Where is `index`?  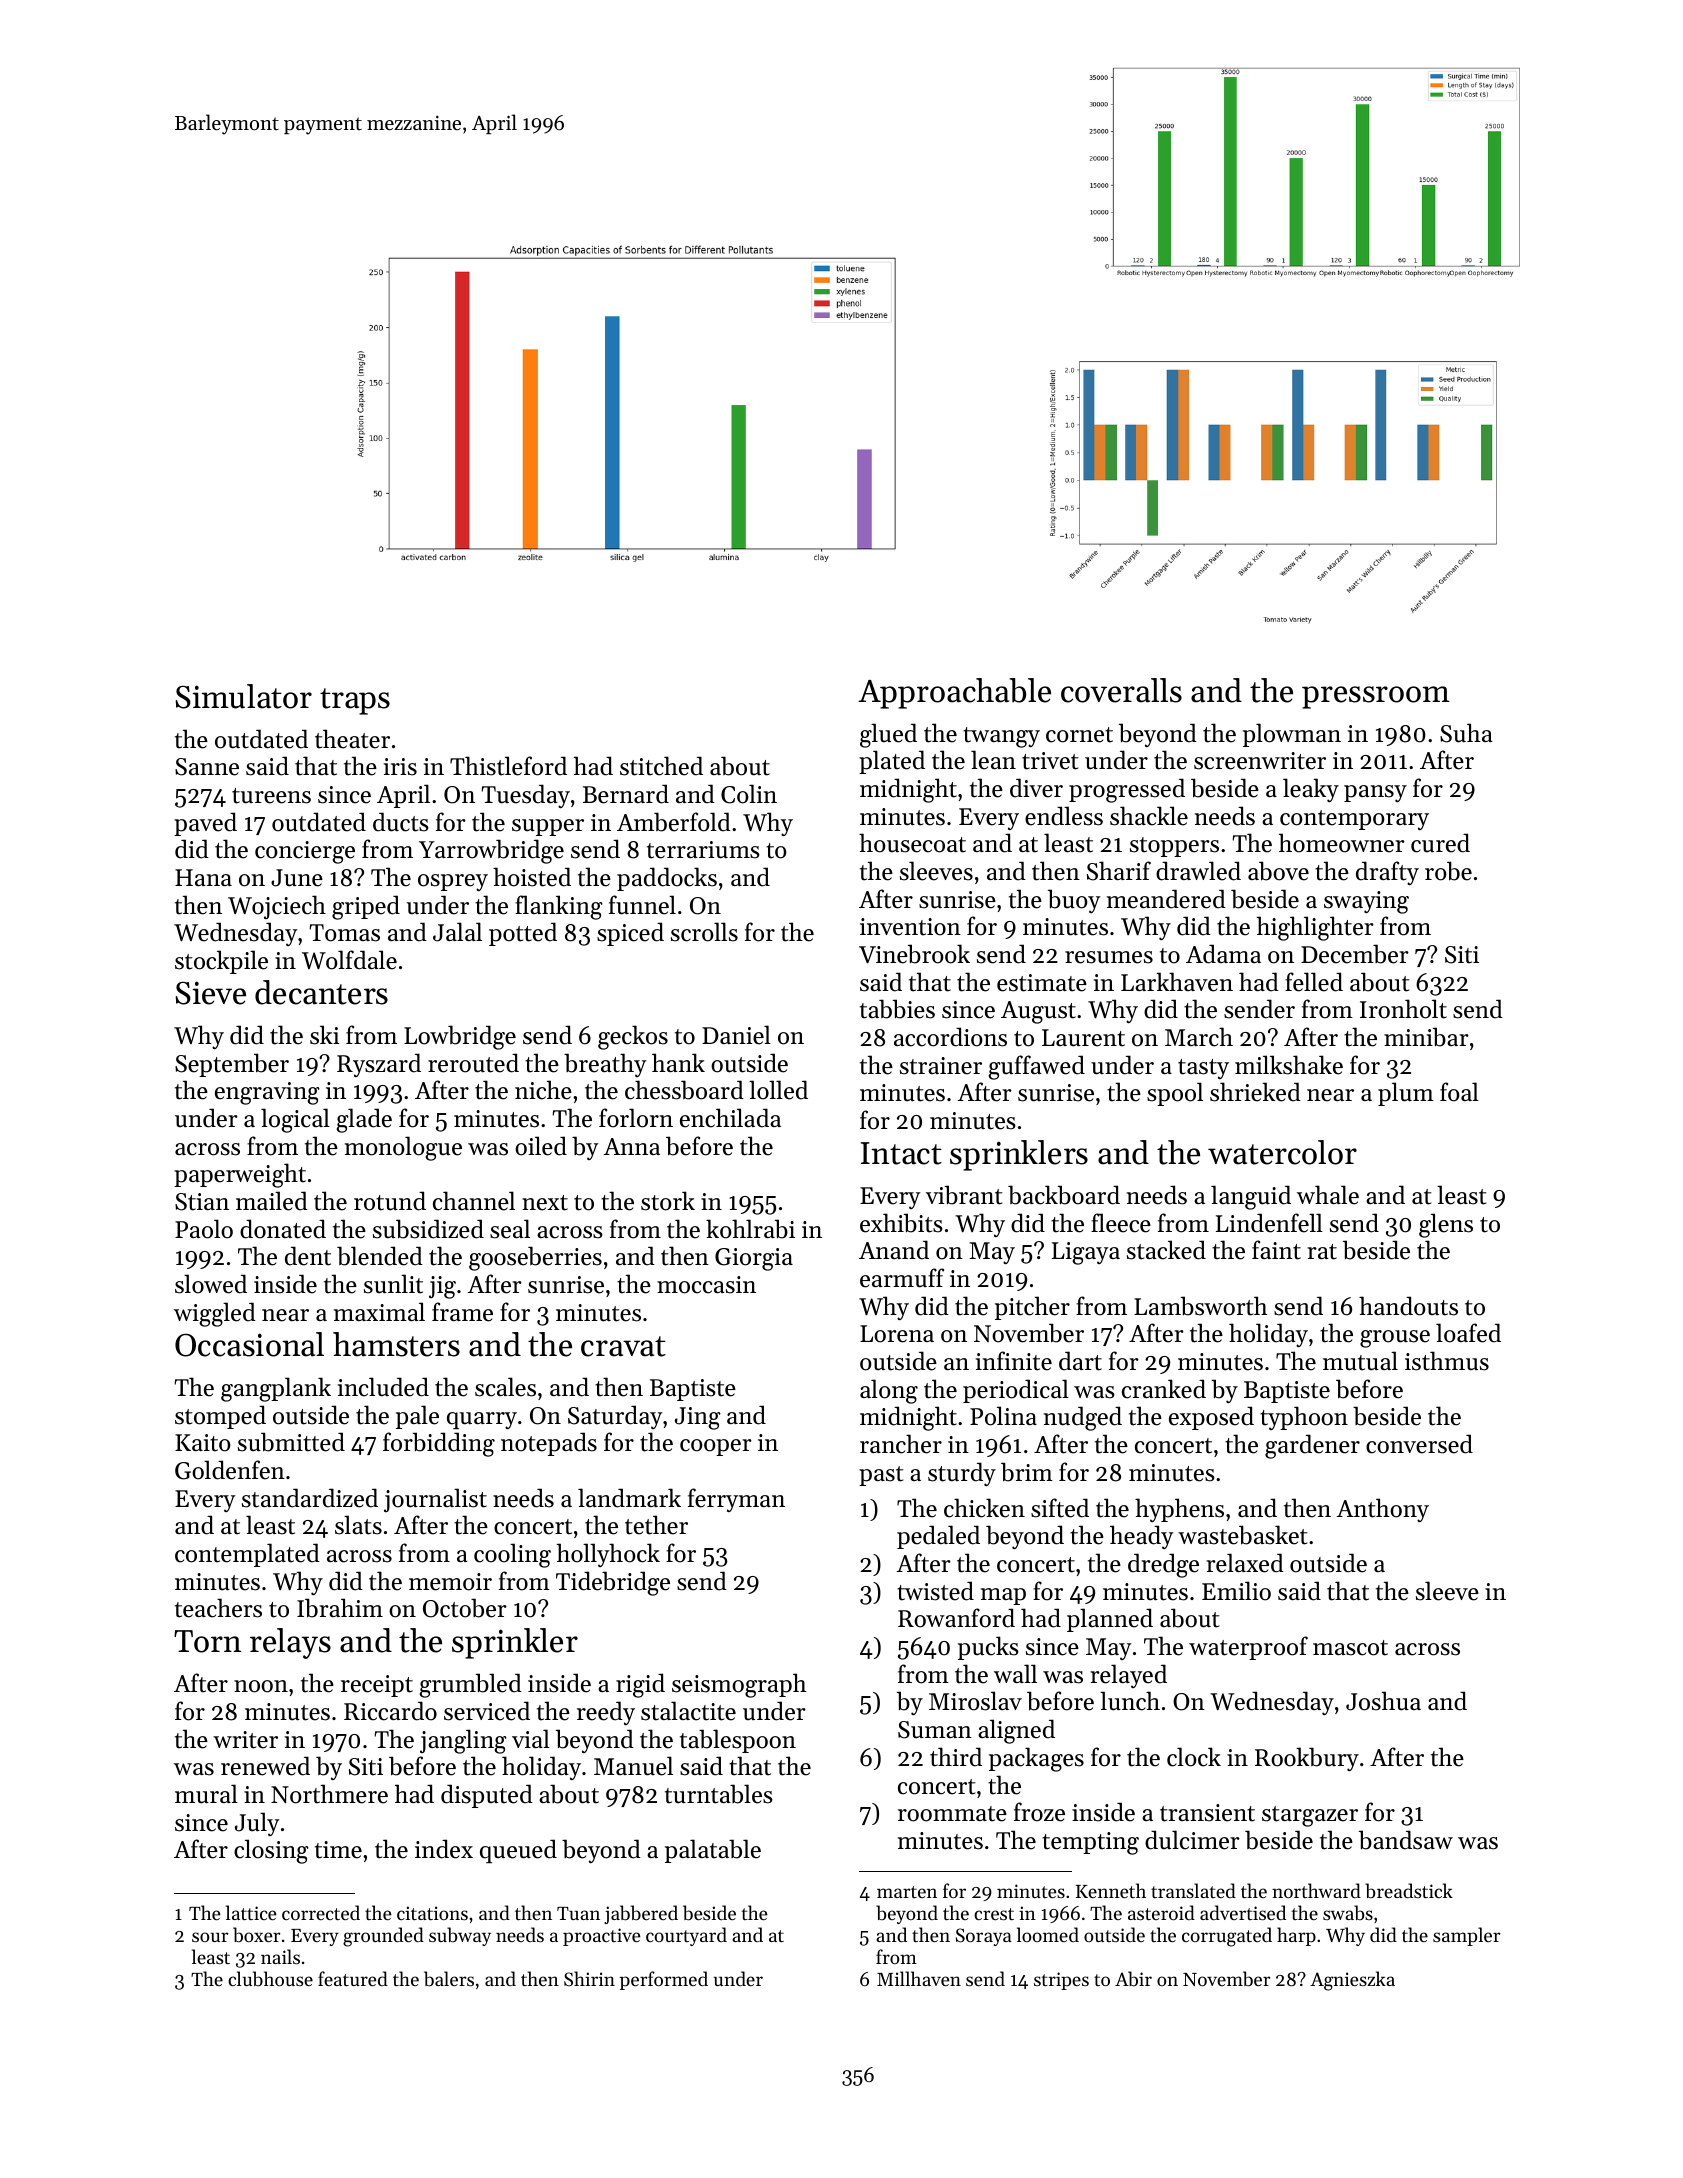 index is located at coordinates (444, 1849).
